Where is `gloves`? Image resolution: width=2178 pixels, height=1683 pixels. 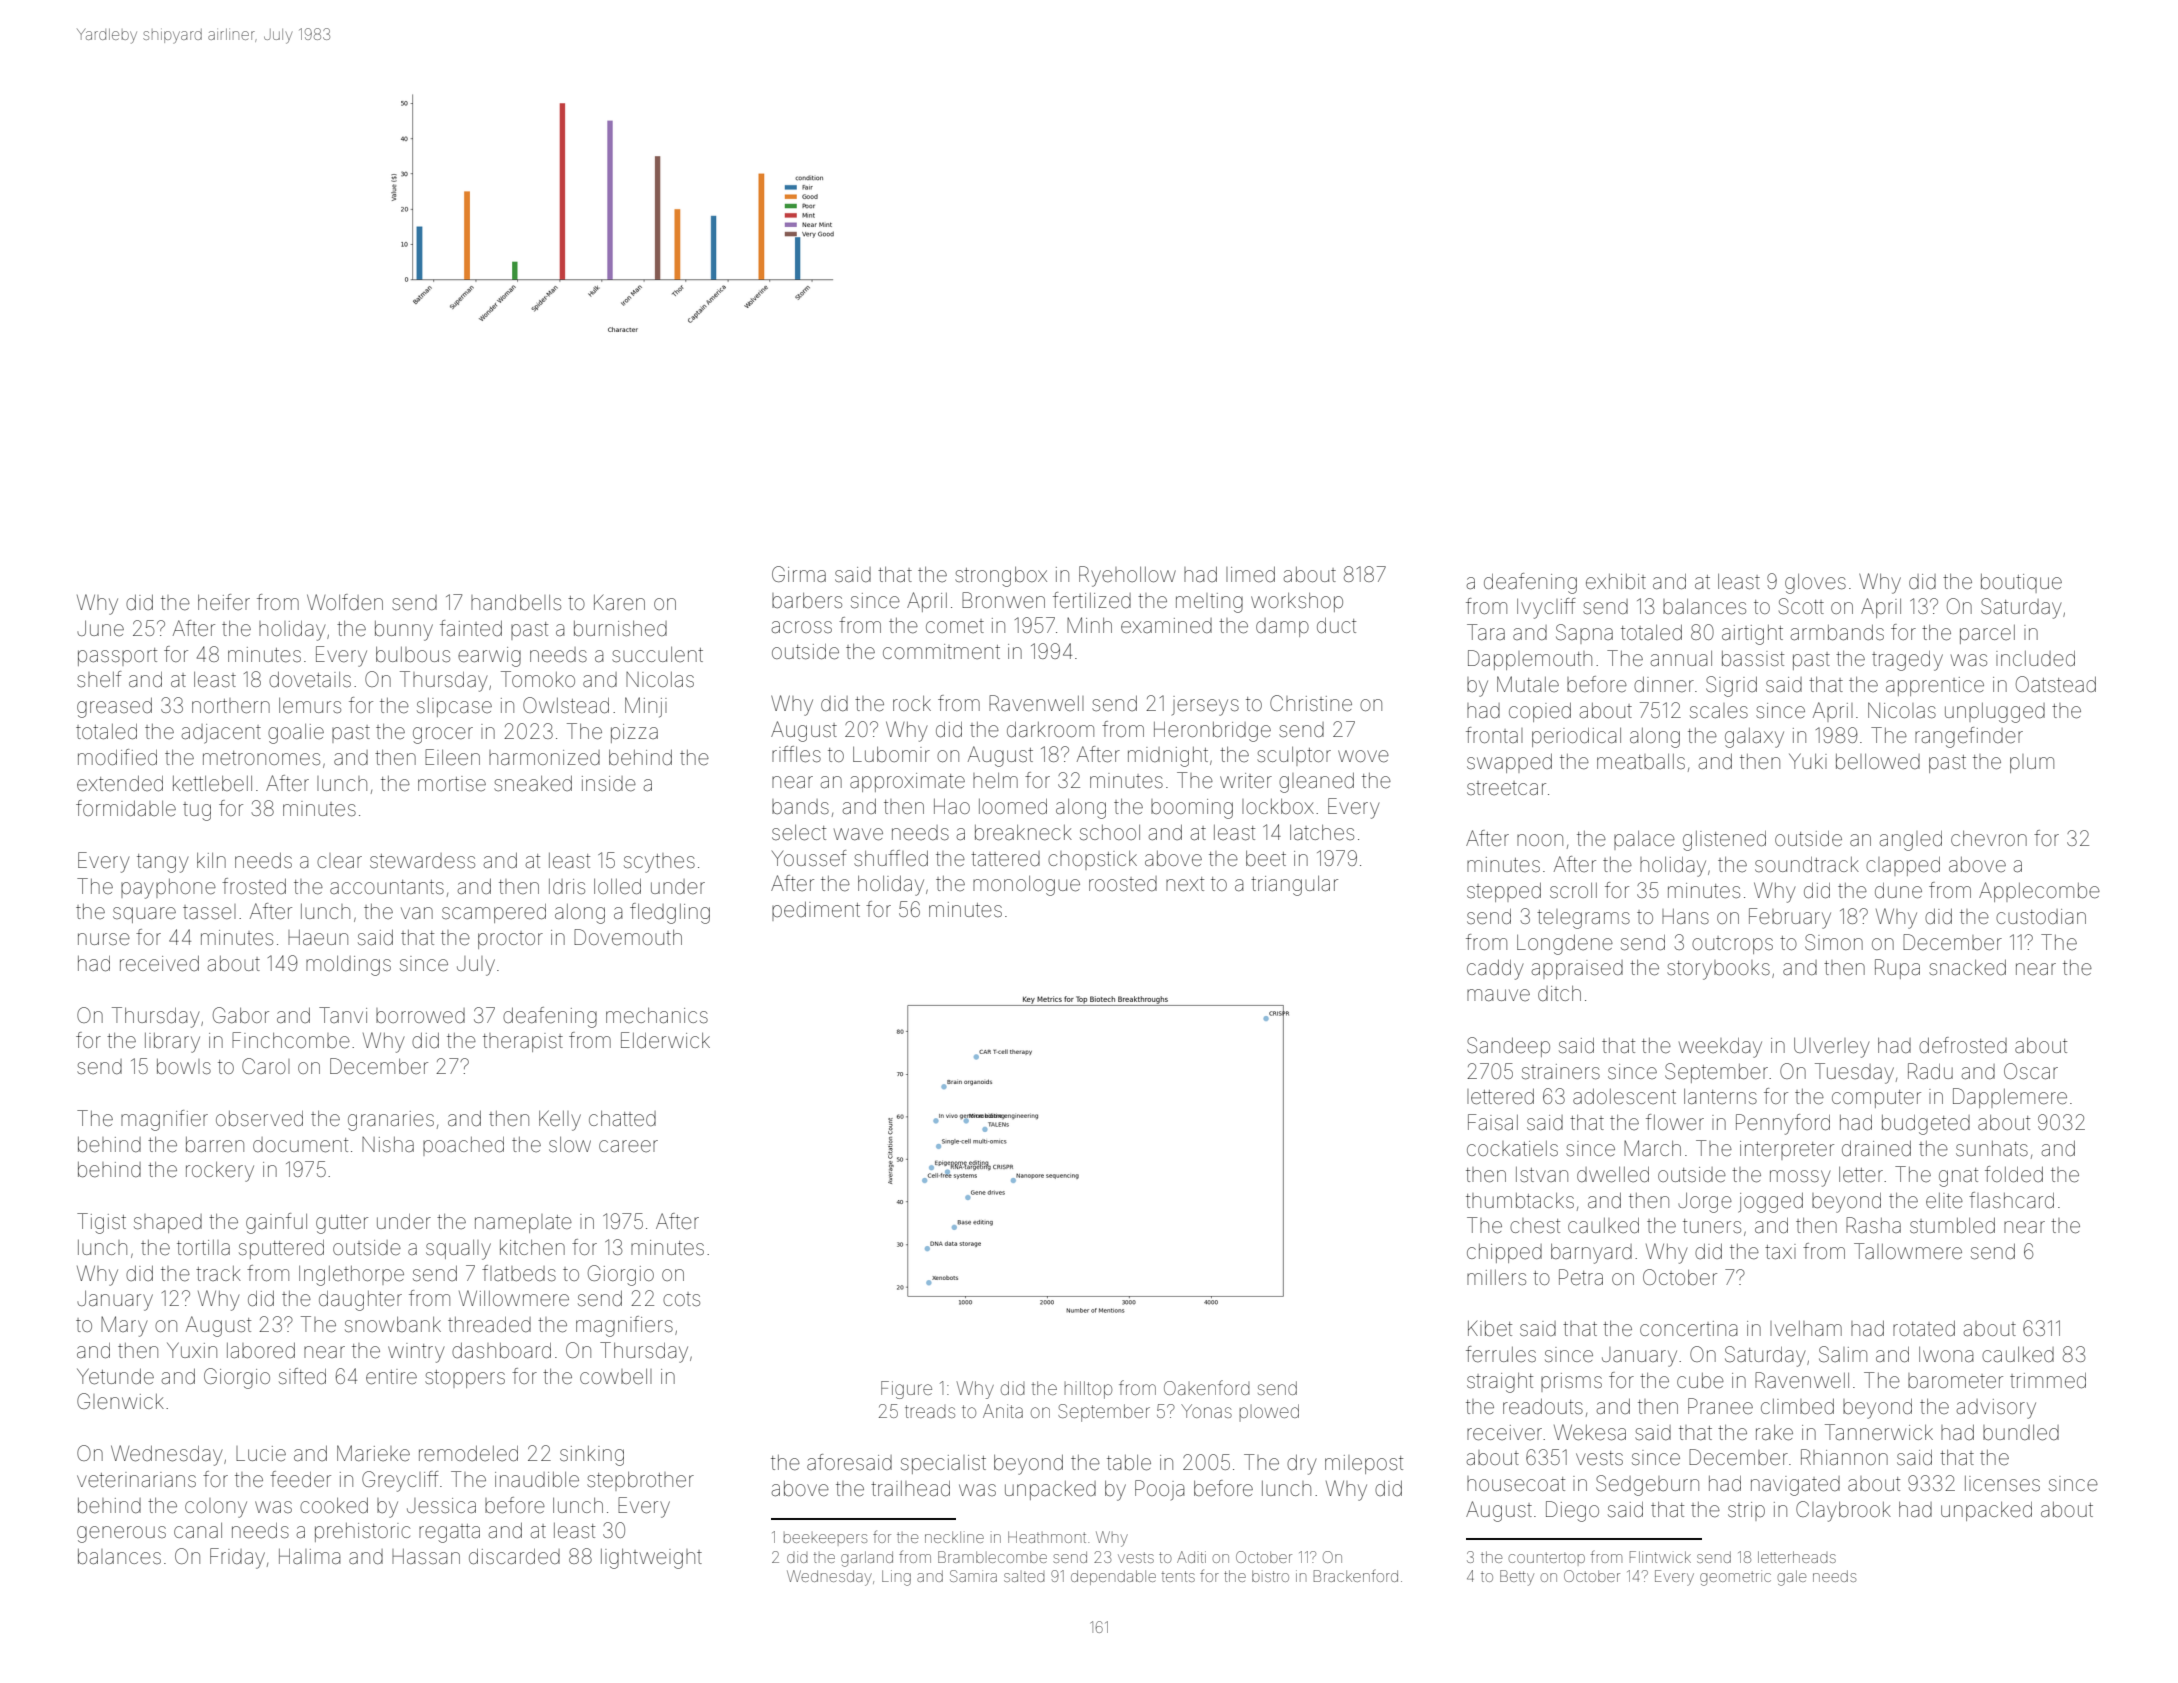 gloves is located at coordinates (1815, 584).
